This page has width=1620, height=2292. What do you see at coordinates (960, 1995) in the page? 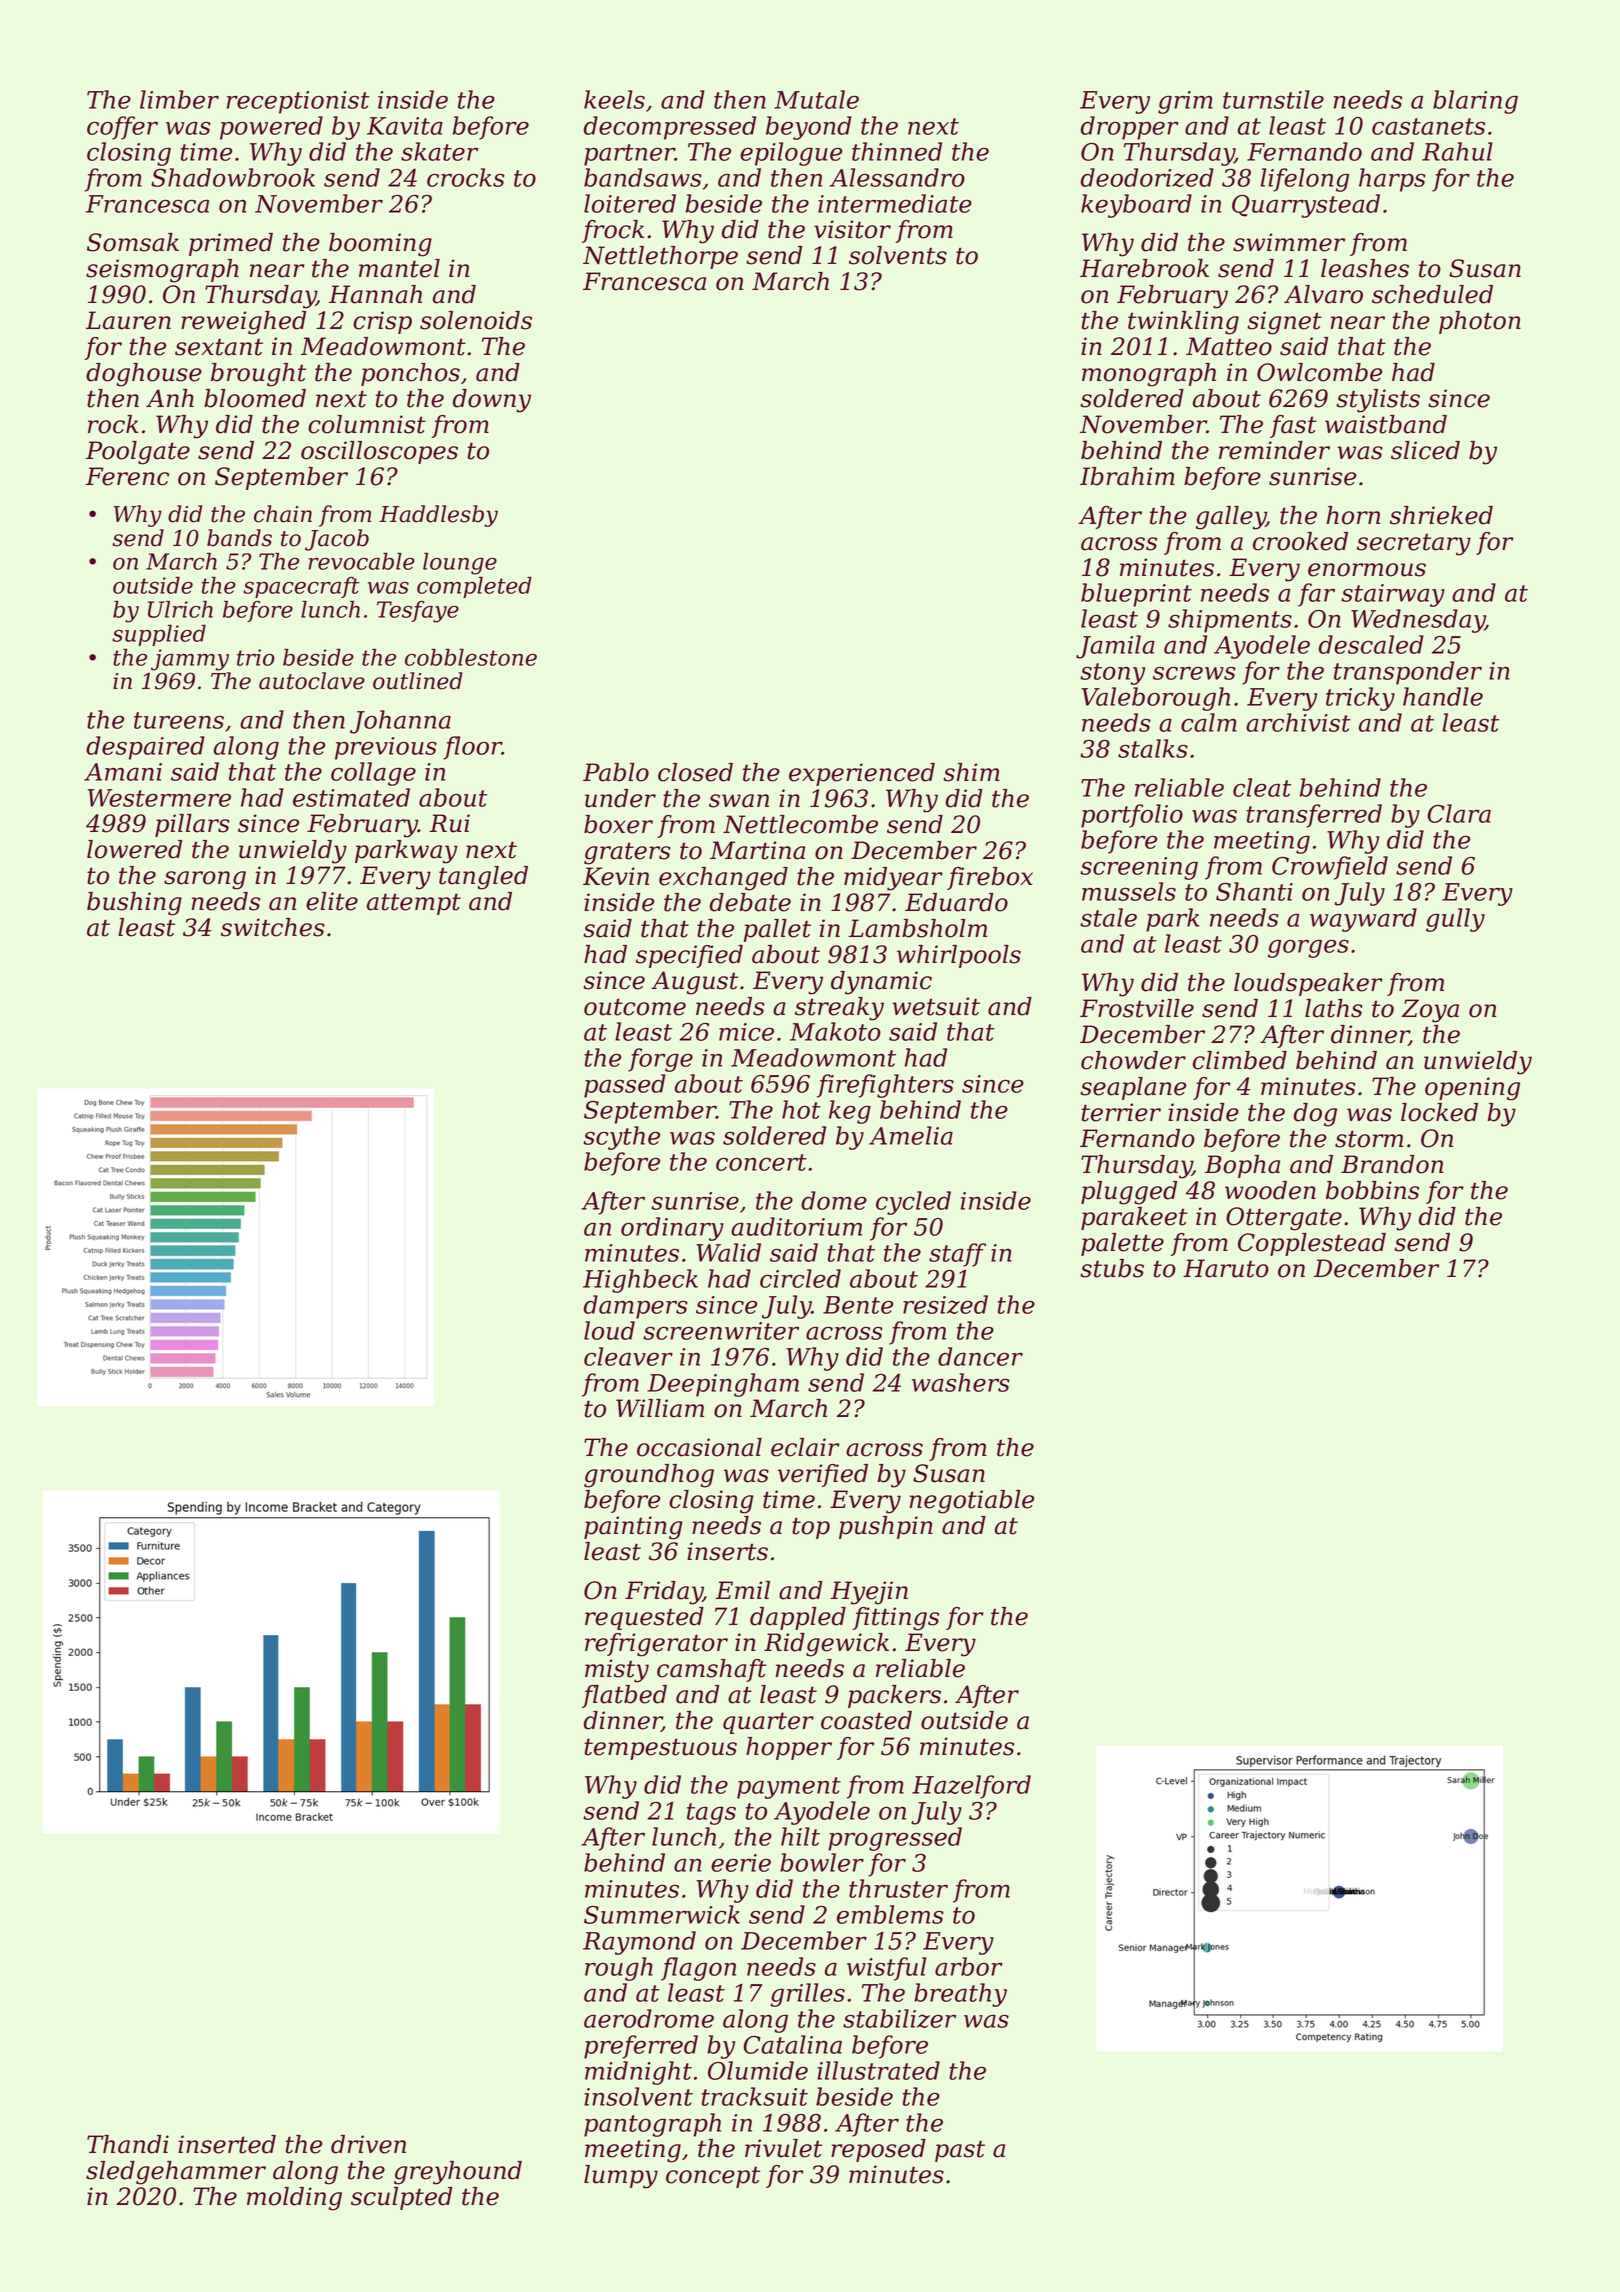
I see `breathy` at bounding box center [960, 1995].
